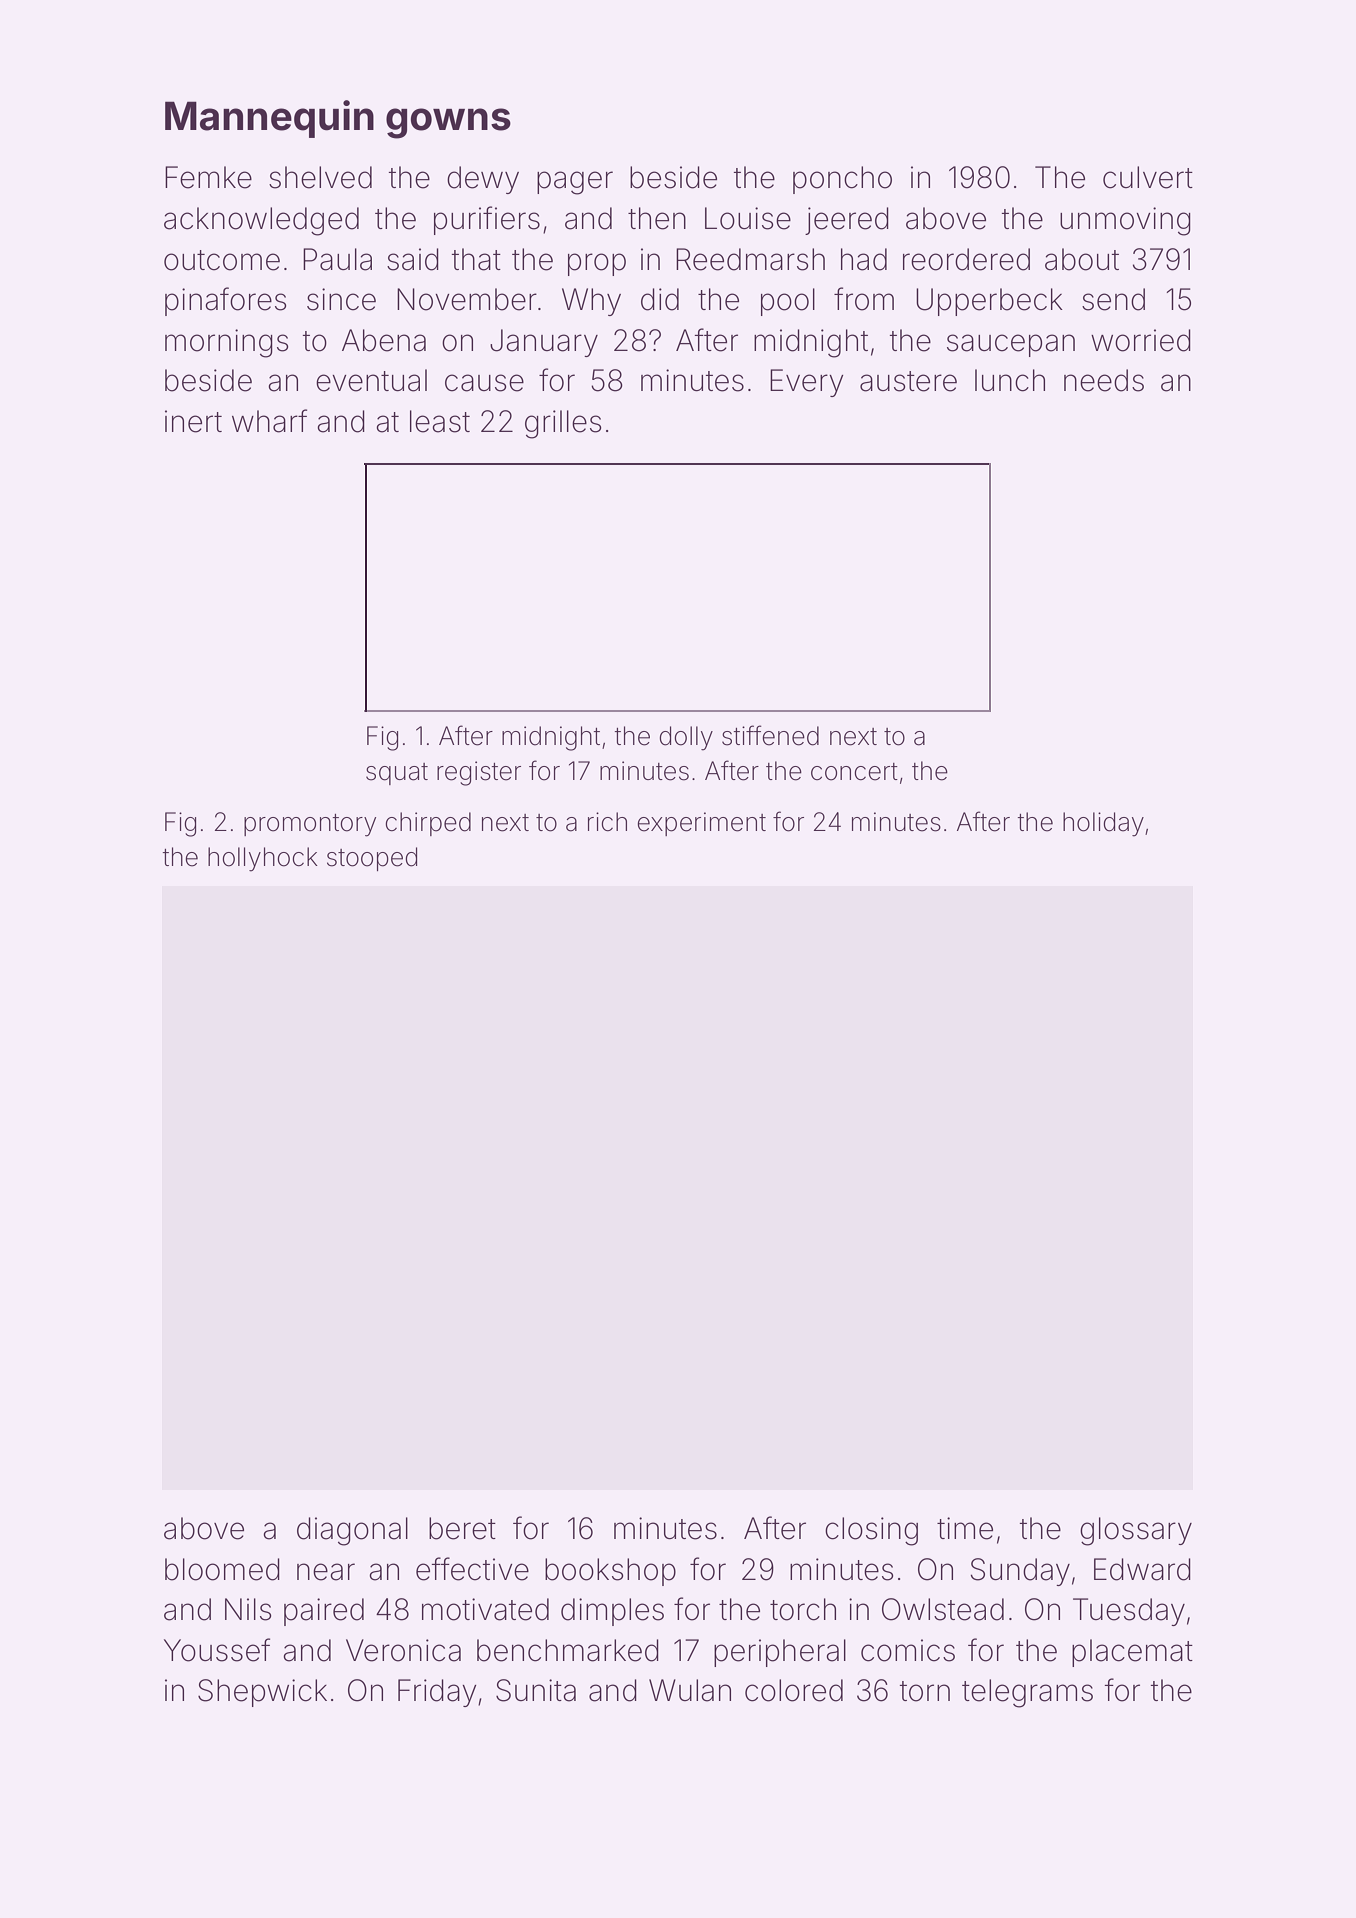  What do you see at coordinates (607, 821) in the image?
I see `rich` at bounding box center [607, 821].
